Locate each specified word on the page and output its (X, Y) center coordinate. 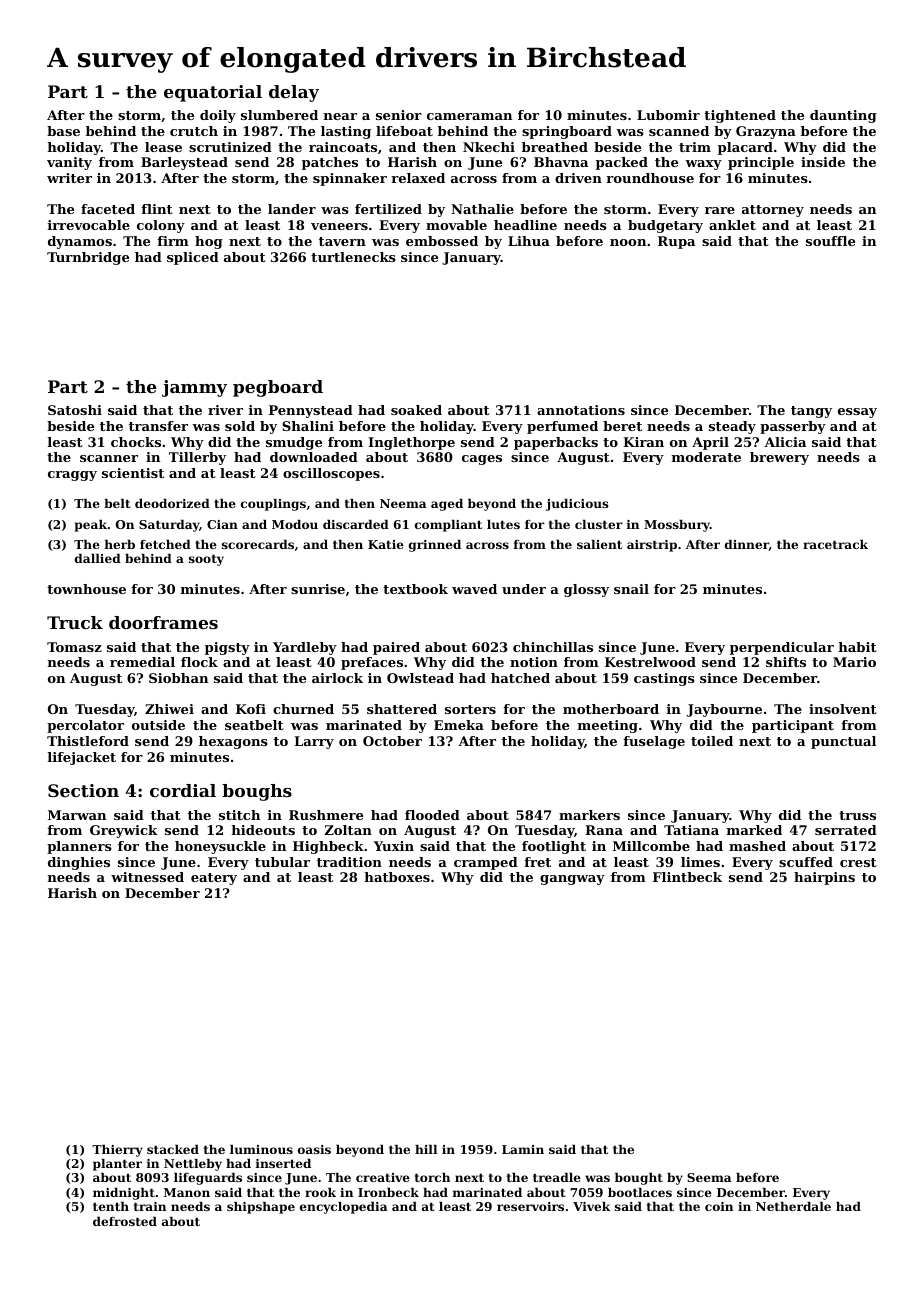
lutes (503, 524)
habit (857, 647)
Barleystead (184, 163)
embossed (442, 241)
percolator (85, 726)
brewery (779, 458)
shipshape (261, 1208)
